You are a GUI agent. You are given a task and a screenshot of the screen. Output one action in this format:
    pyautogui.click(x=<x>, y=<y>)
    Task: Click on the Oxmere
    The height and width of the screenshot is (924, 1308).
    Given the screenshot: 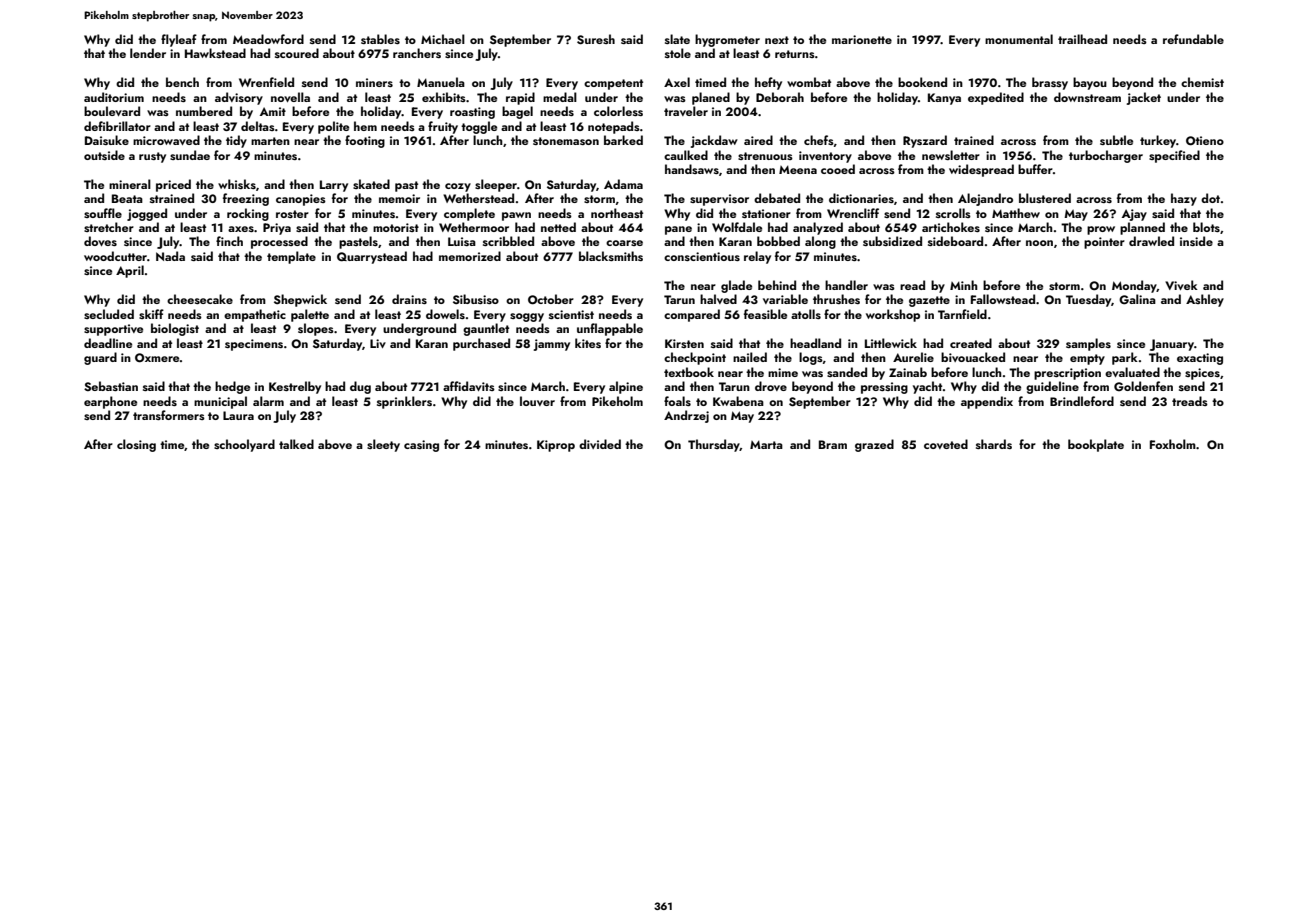 What is the action you would take?
    pyautogui.click(x=157, y=358)
